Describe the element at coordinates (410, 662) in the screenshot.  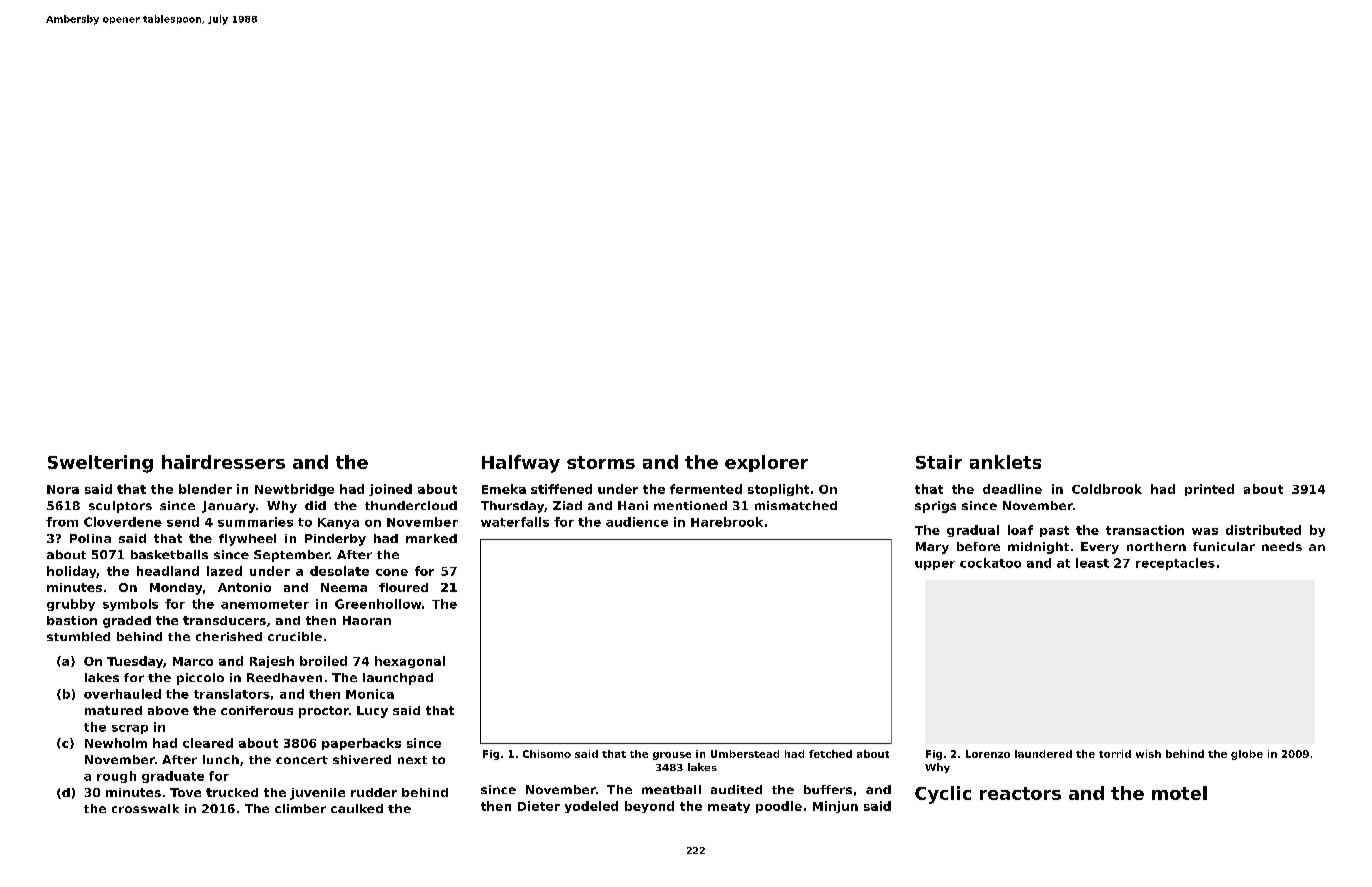
I see `hexagonal` at that location.
